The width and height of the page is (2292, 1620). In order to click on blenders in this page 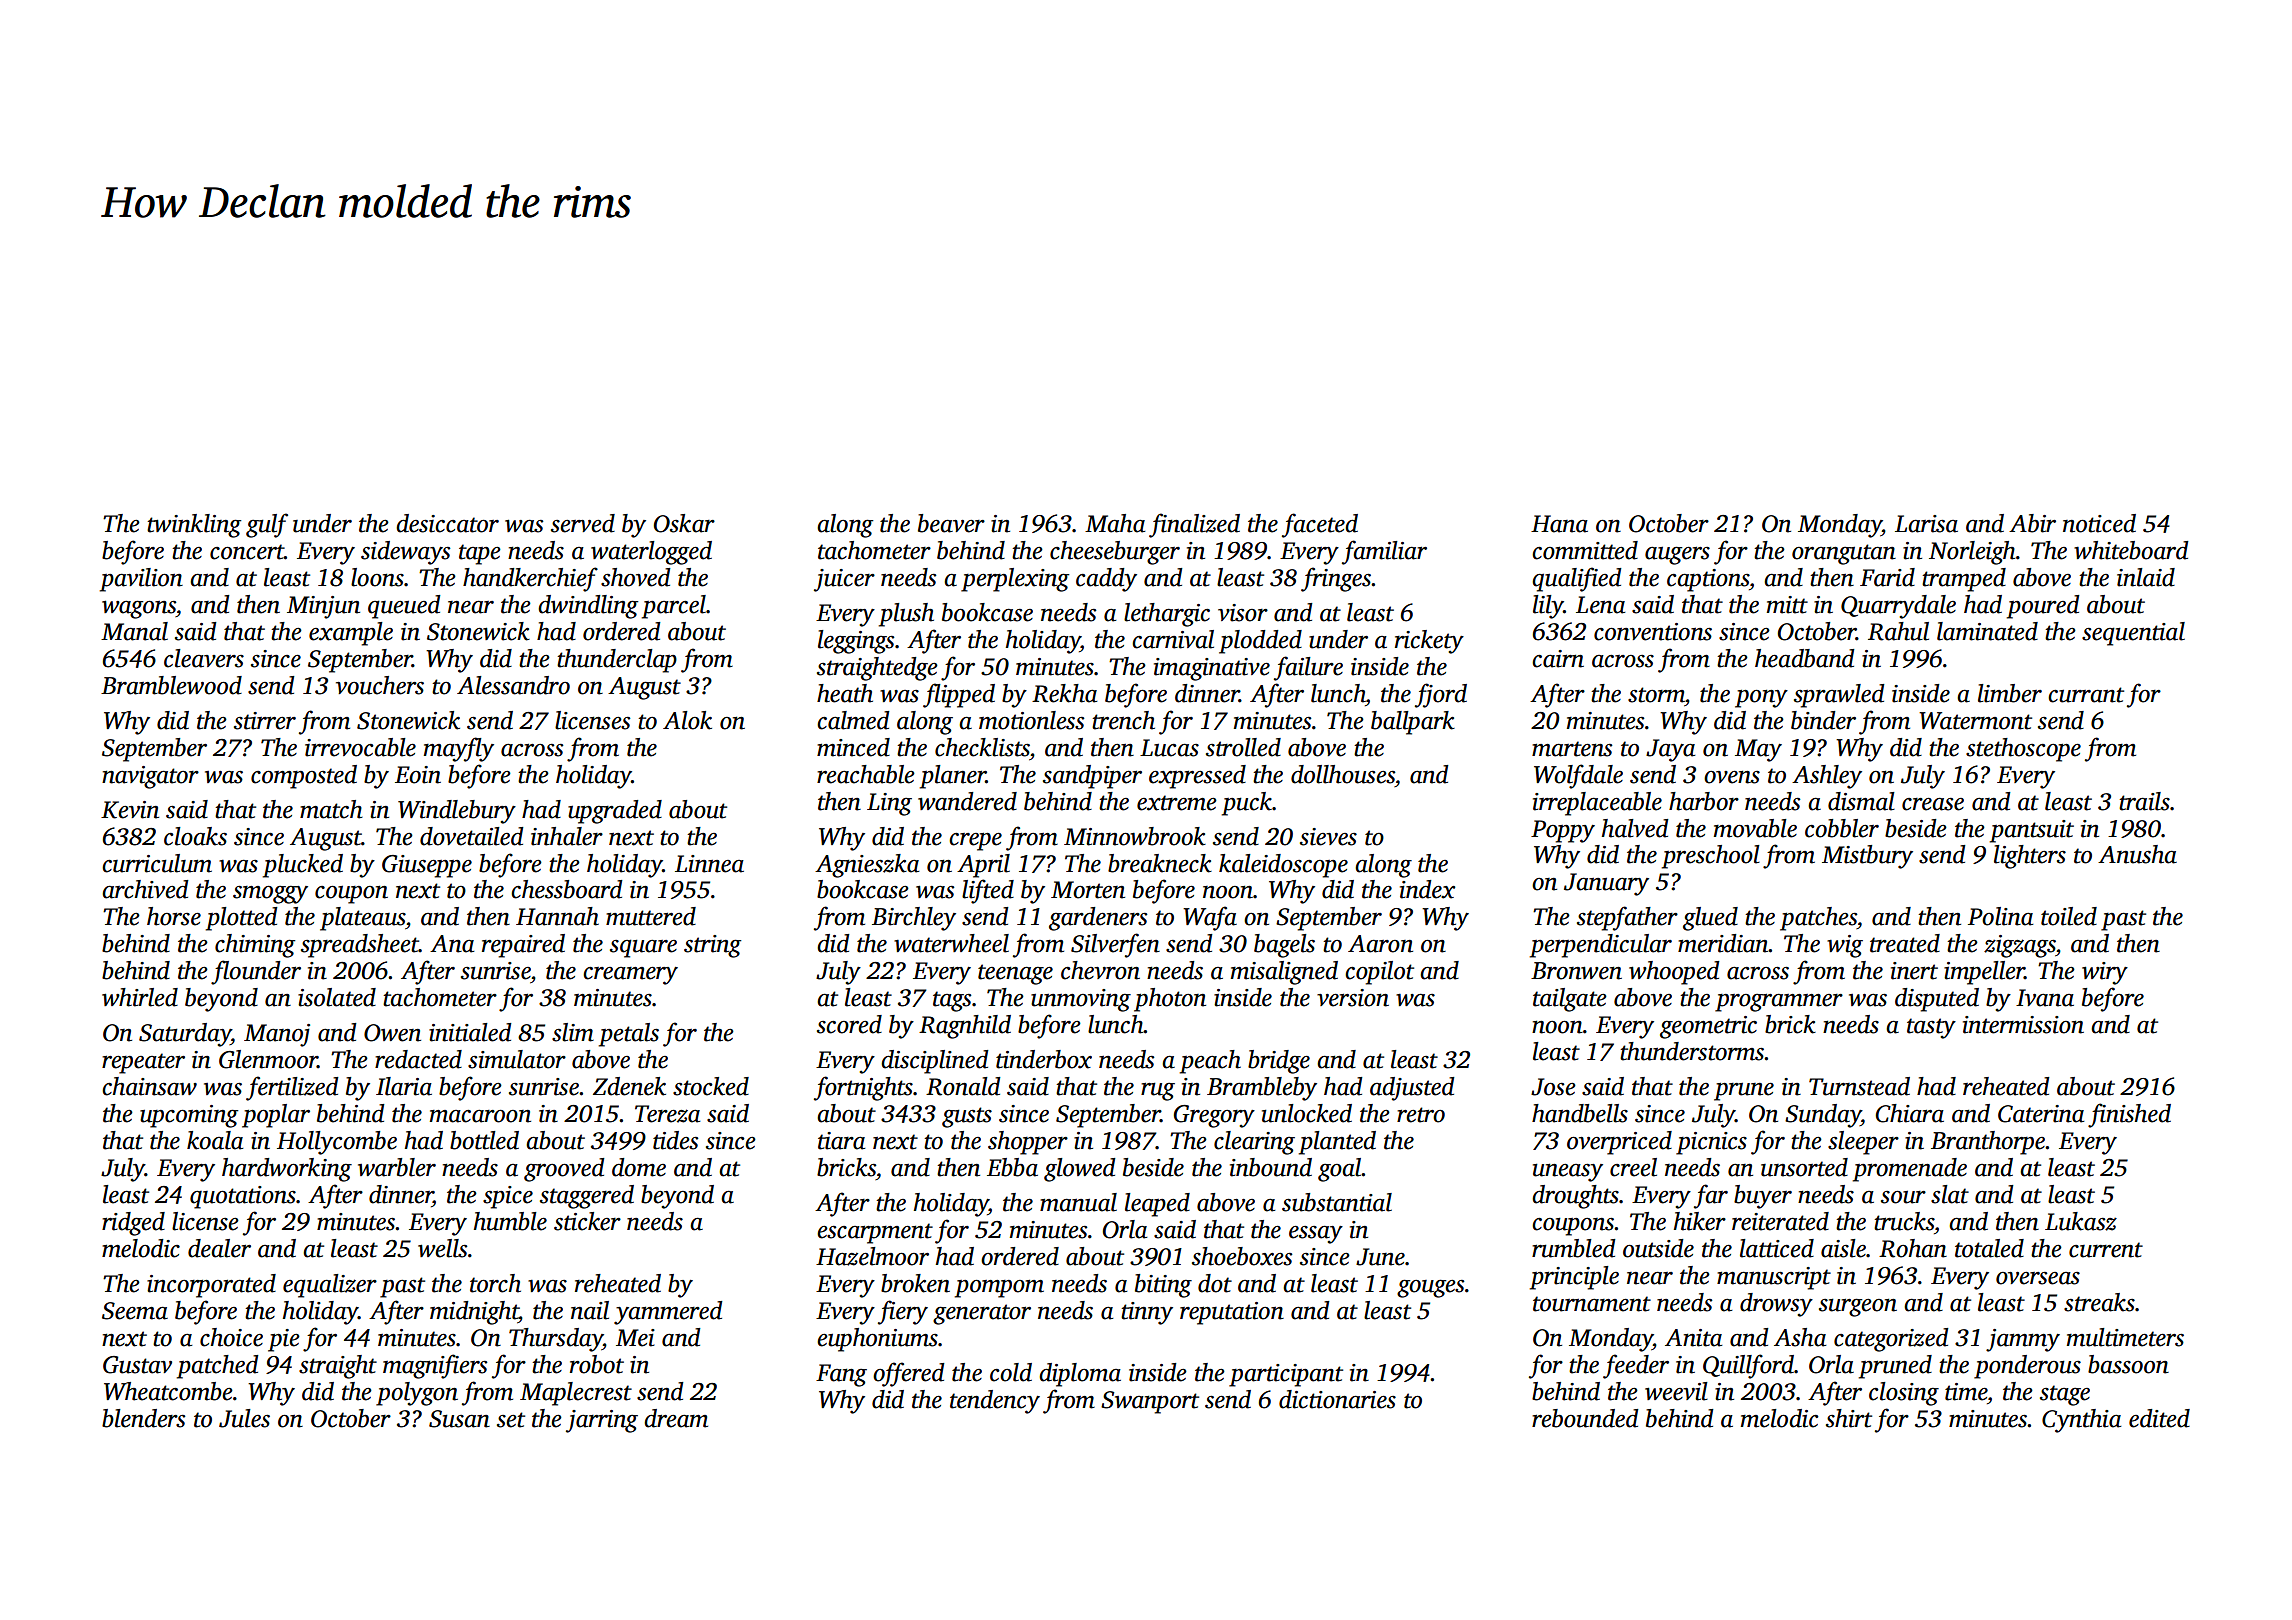, I will do `click(143, 1418)`.
